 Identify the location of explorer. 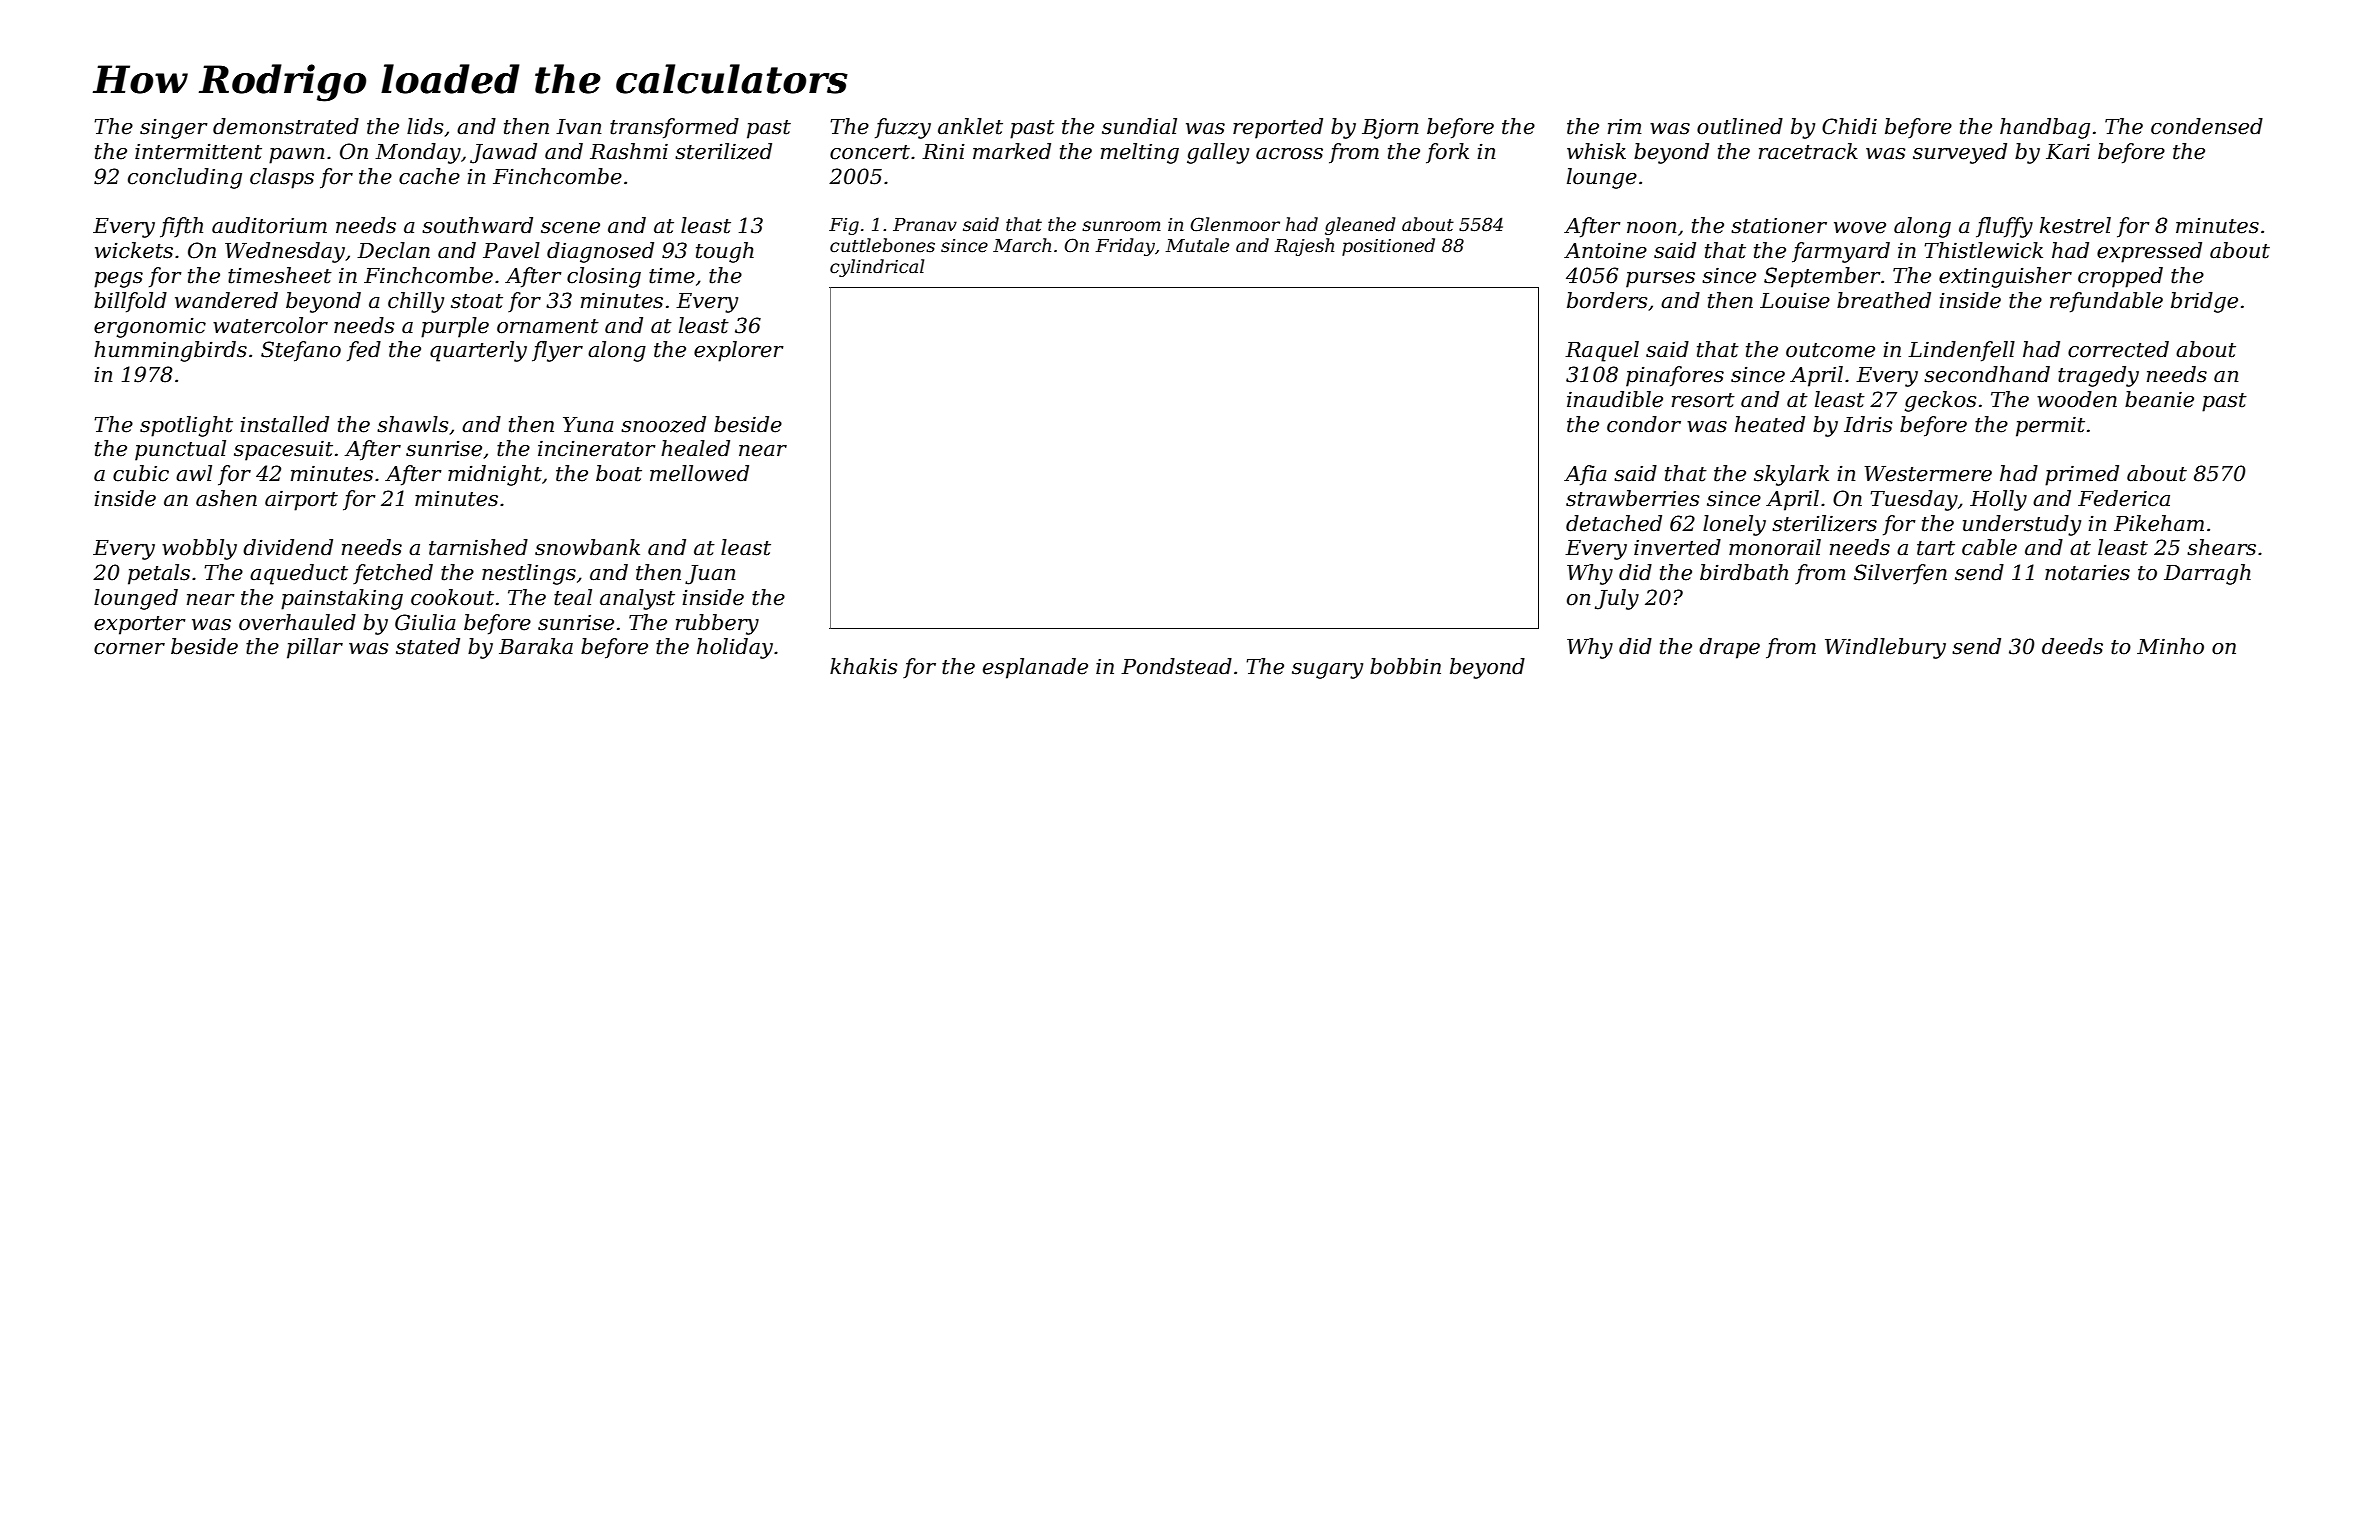
(739, 351).
